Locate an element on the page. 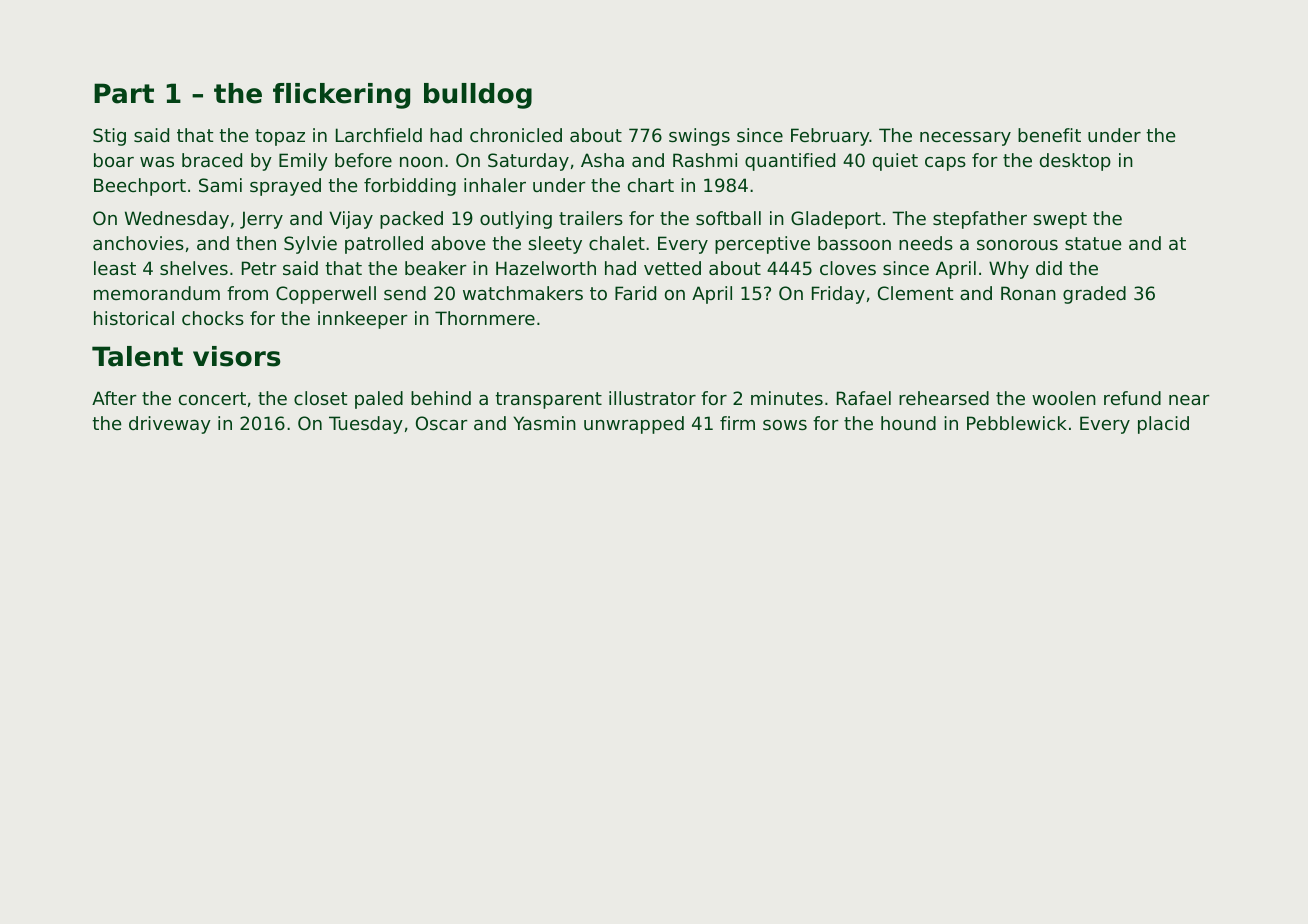 The image size is (1308, 924). swept is located at coordinates (1060, 220).
